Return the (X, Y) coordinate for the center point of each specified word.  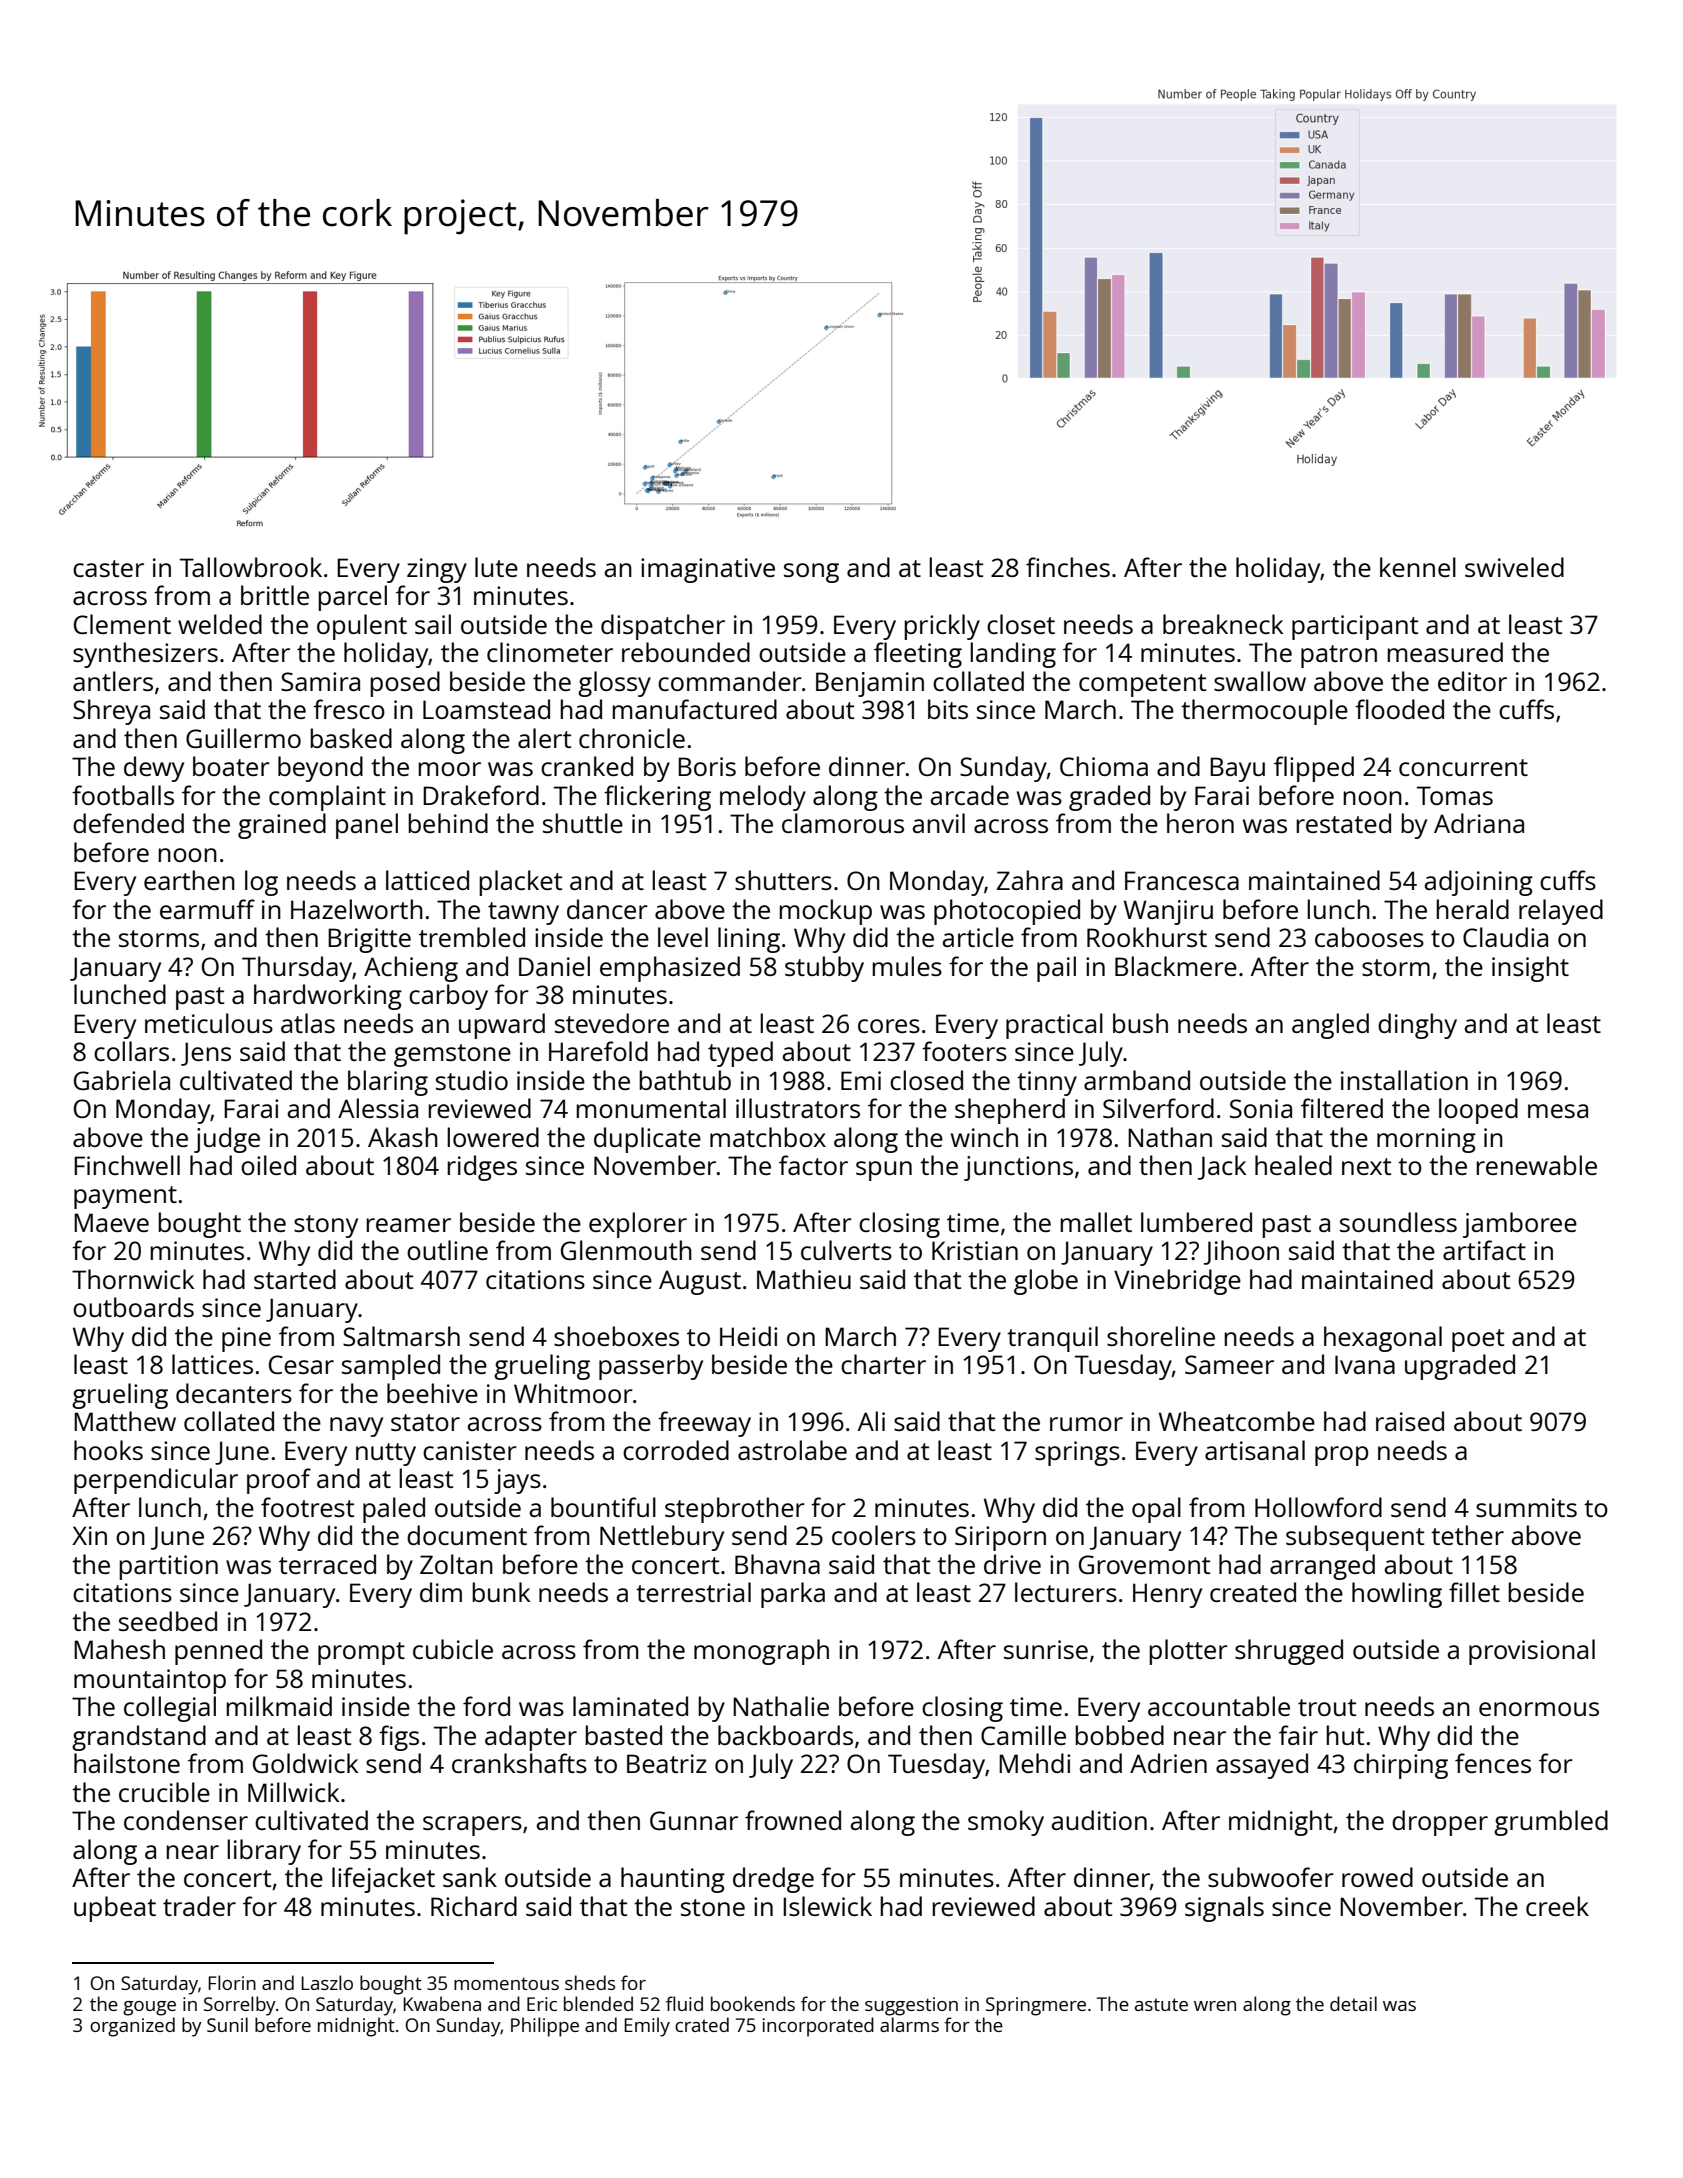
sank (470, 1877)
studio (472, 1080)
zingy (437, 570)
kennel (1418, 567)
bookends (753, 2003)
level (683, 937)
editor (1472, 681)
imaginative (708, 570)
